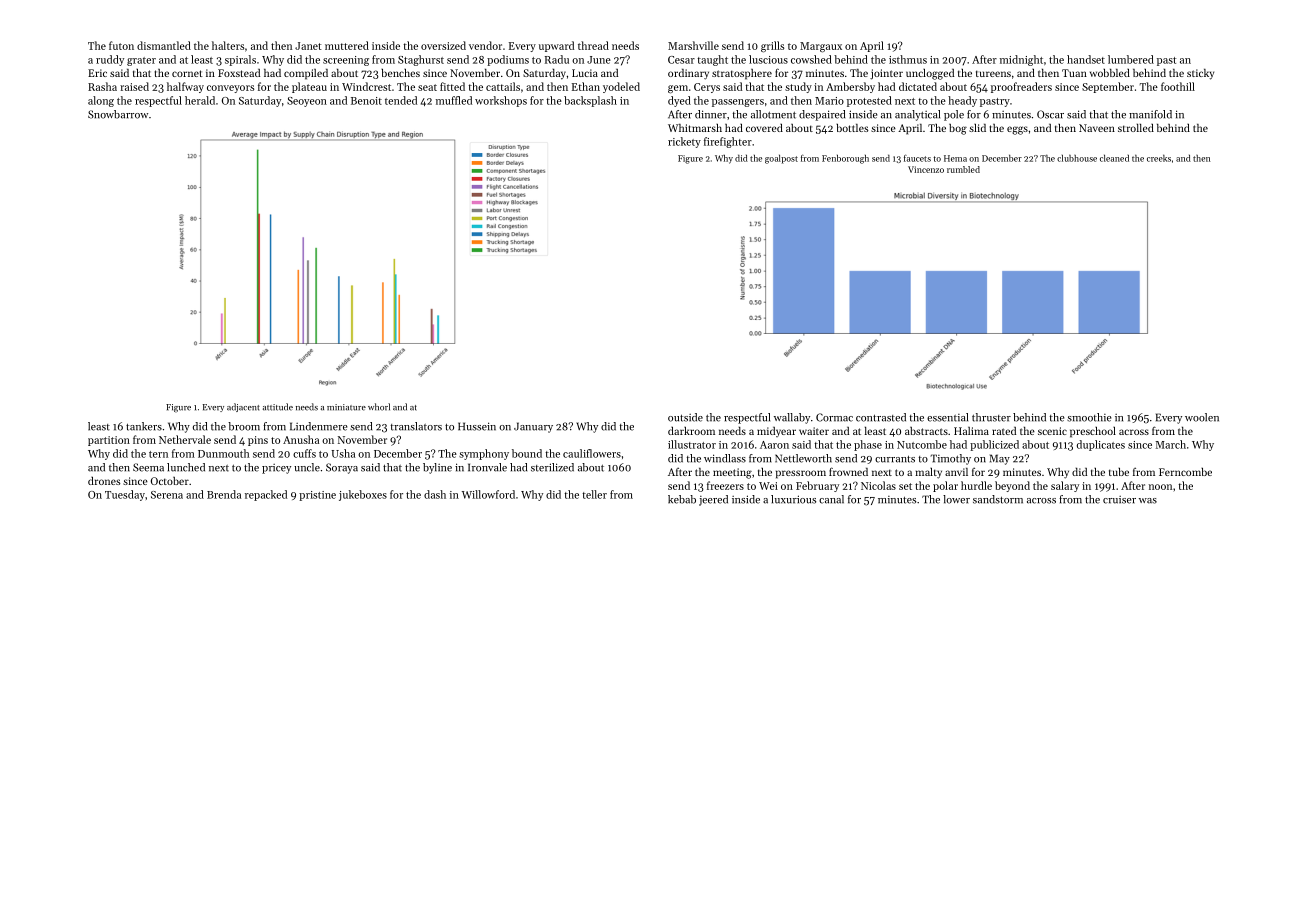 The image size is (1308, 924). I want to click on creeks, so click(1159, 158).
